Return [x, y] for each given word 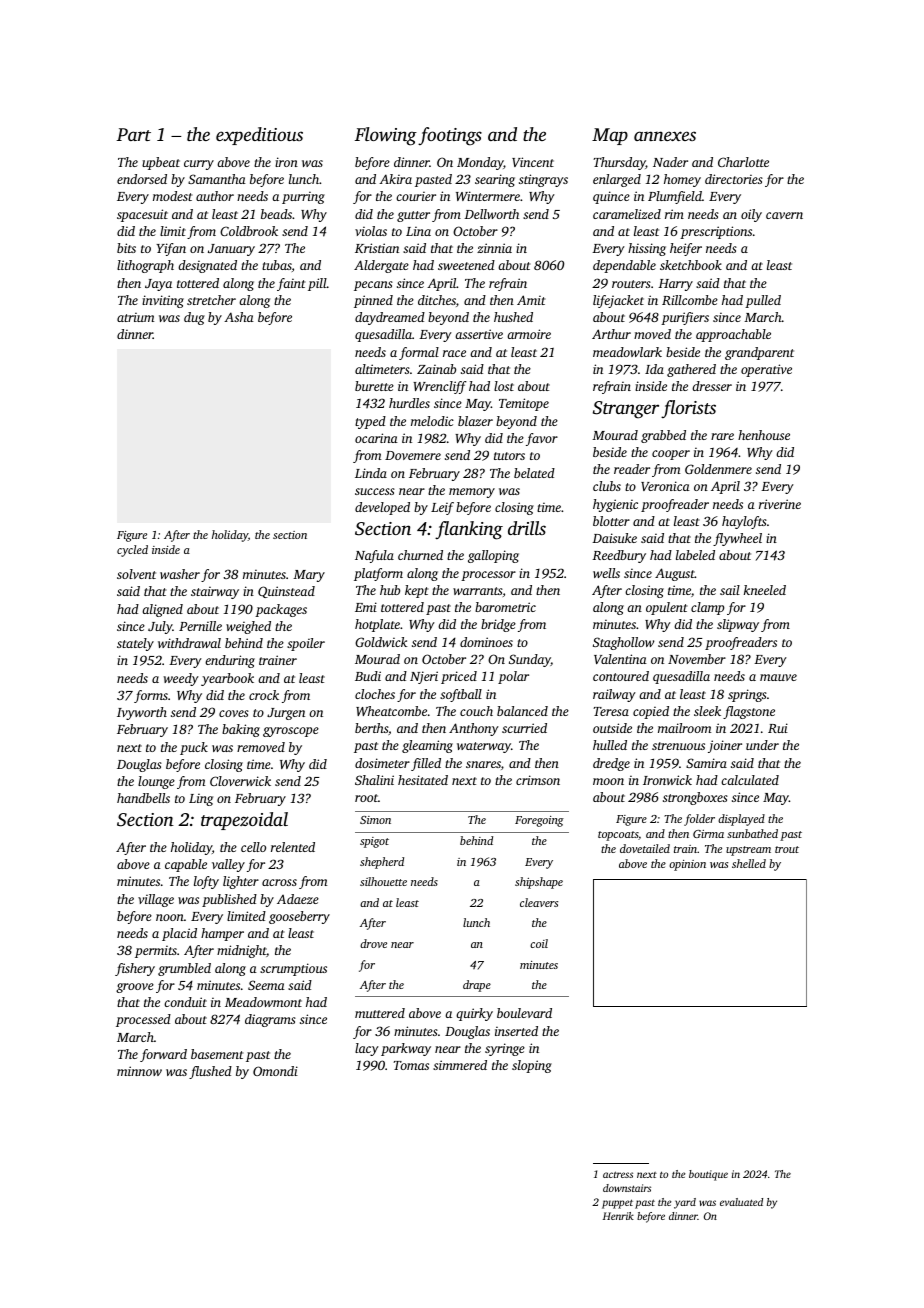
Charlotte [743, 162]
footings [450, 136]
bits [126, 248]
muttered [380, 1013]
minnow [139, 1071]
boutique [708, 1175]
